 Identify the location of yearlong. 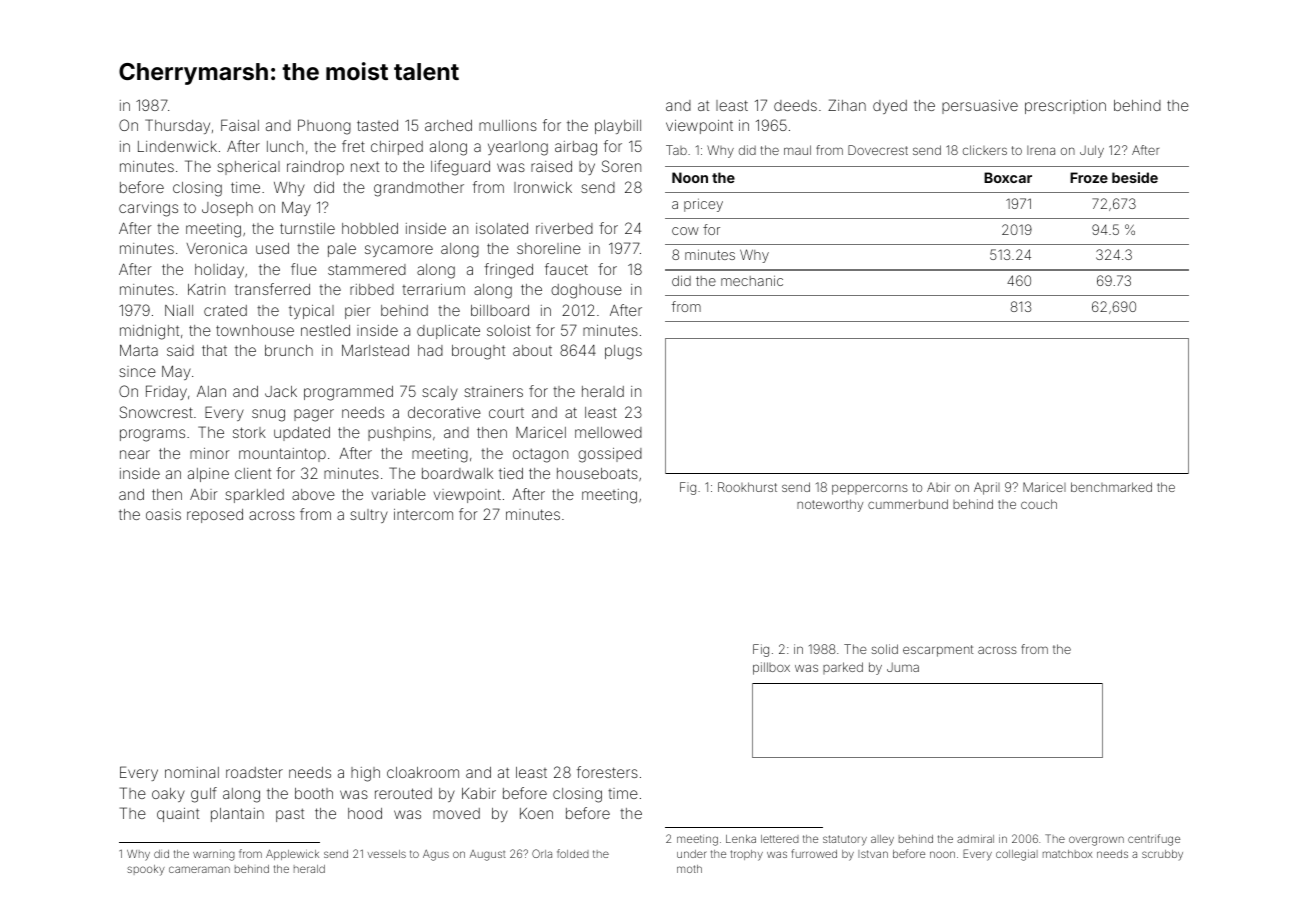
(518, 148).
